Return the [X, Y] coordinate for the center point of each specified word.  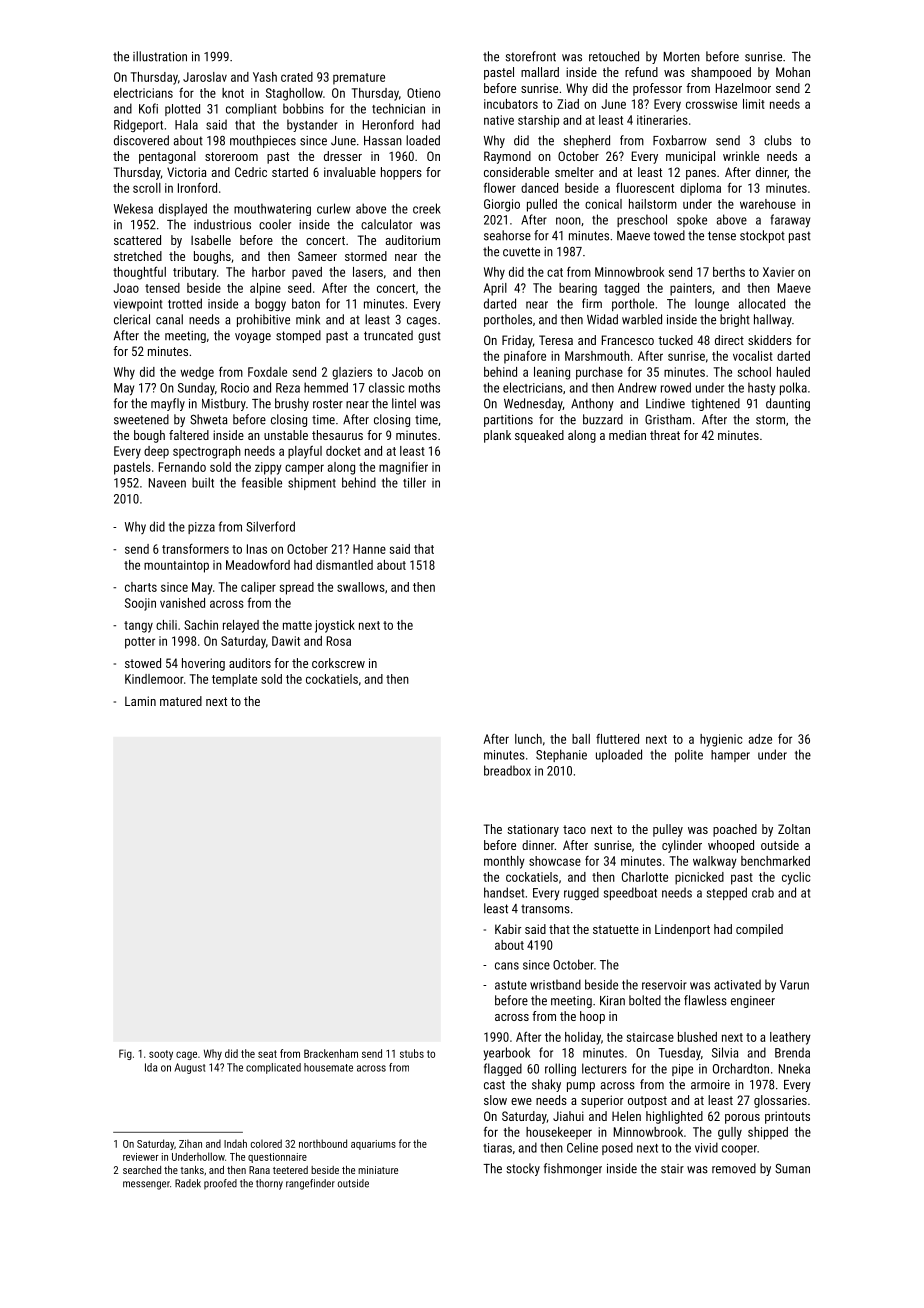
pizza [201, 528]
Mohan [793, 72]
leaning [552, 373]
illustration [160, 56]
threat [665, 435]
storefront [530, 56]
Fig [125, 1054]
